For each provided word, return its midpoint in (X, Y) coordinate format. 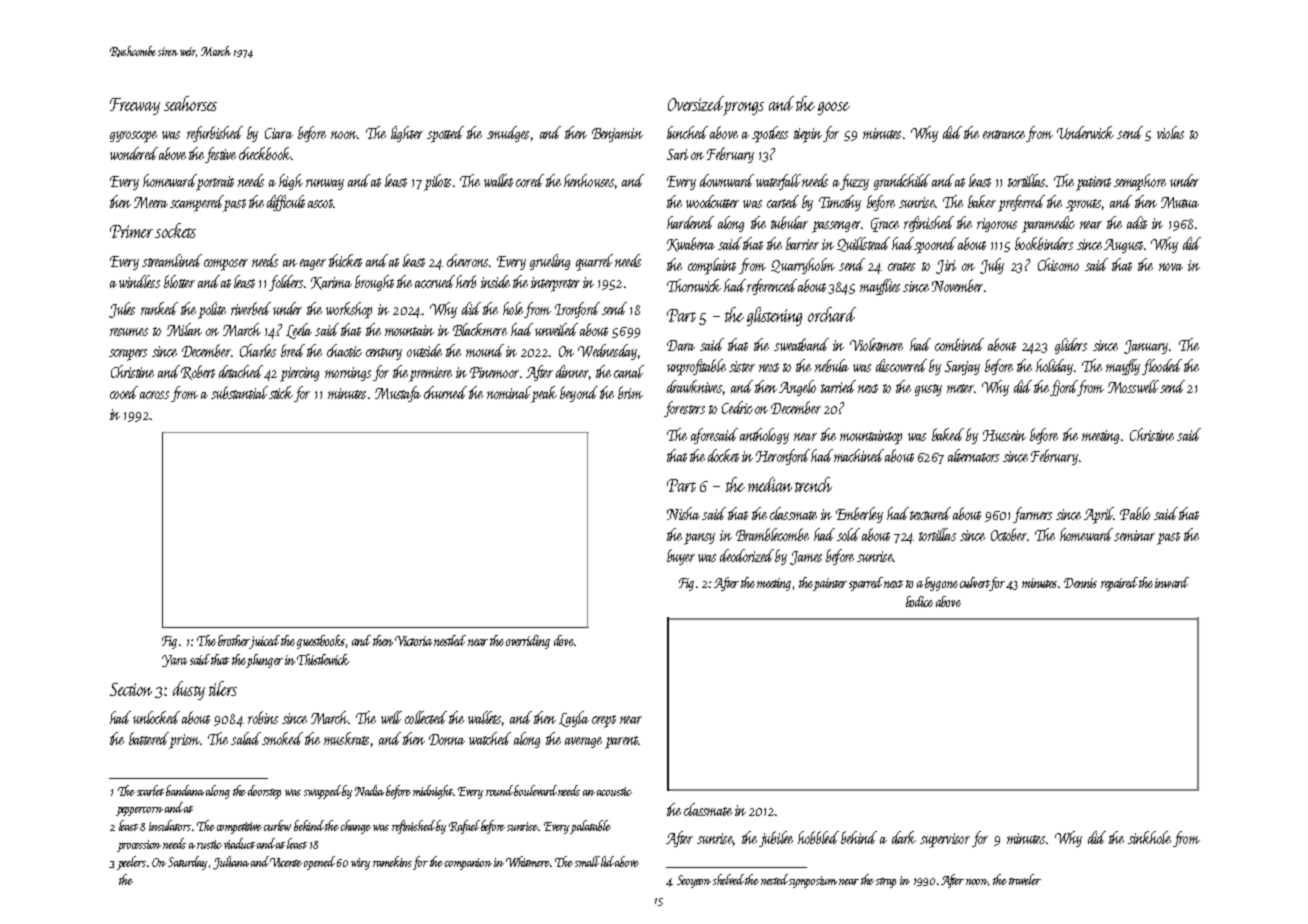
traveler (1025, 879)
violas (1170, 132)
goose (834, 108)
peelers (131, 863)
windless (139, 281)
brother (234, 640)
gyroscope (133, 137)
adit (1137, 222)
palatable (590, 827)
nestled (450, 640)
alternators (973, 455)
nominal (509, 392)
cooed (124, 392)
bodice (919, 601)
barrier (802, 243)
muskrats (346, 738)
